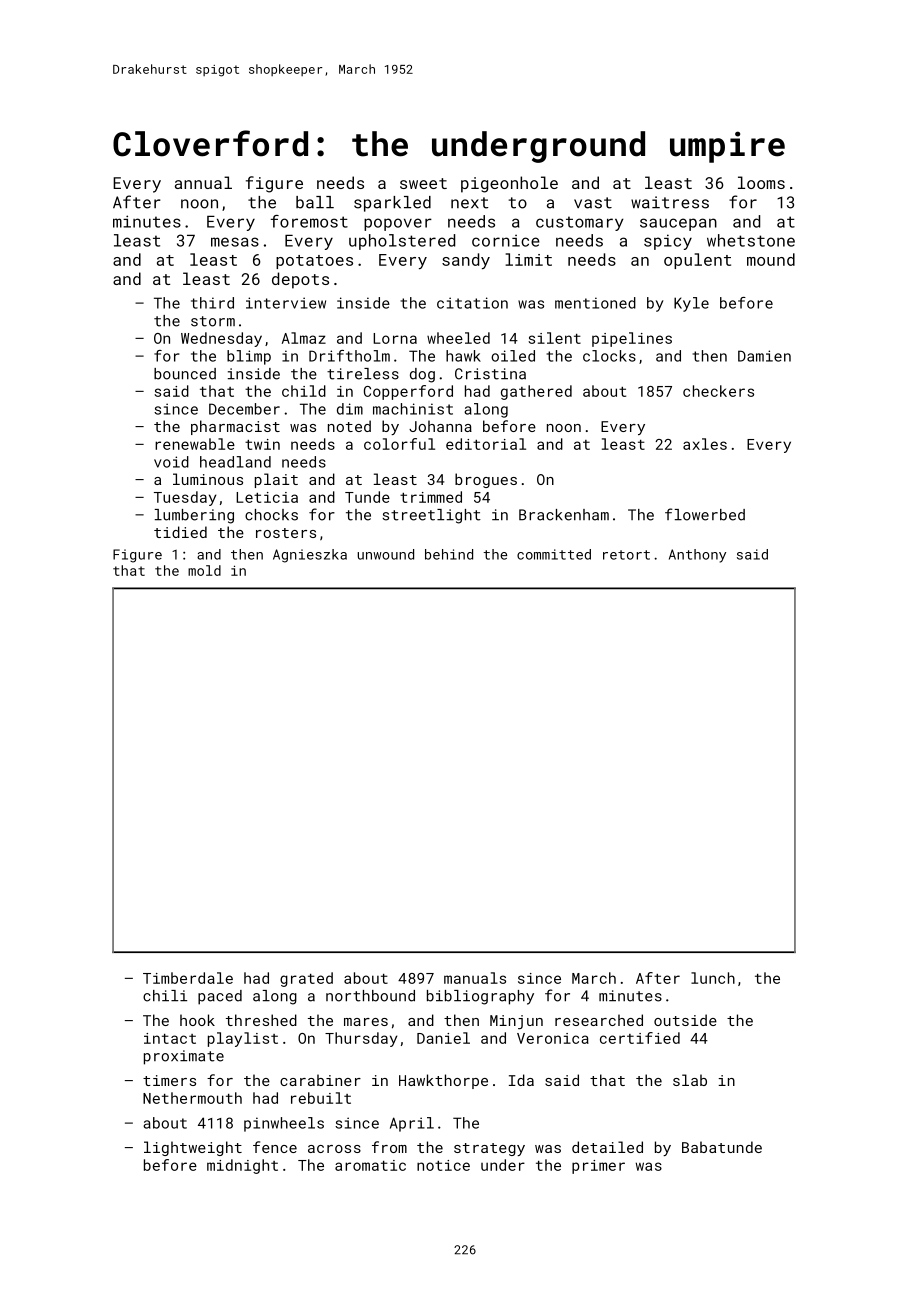 Image resolution: width=908 pixels, height=1316 pixels. Describe the element at coordinates (423, 183) in the document. I see `sweet` at that location.
